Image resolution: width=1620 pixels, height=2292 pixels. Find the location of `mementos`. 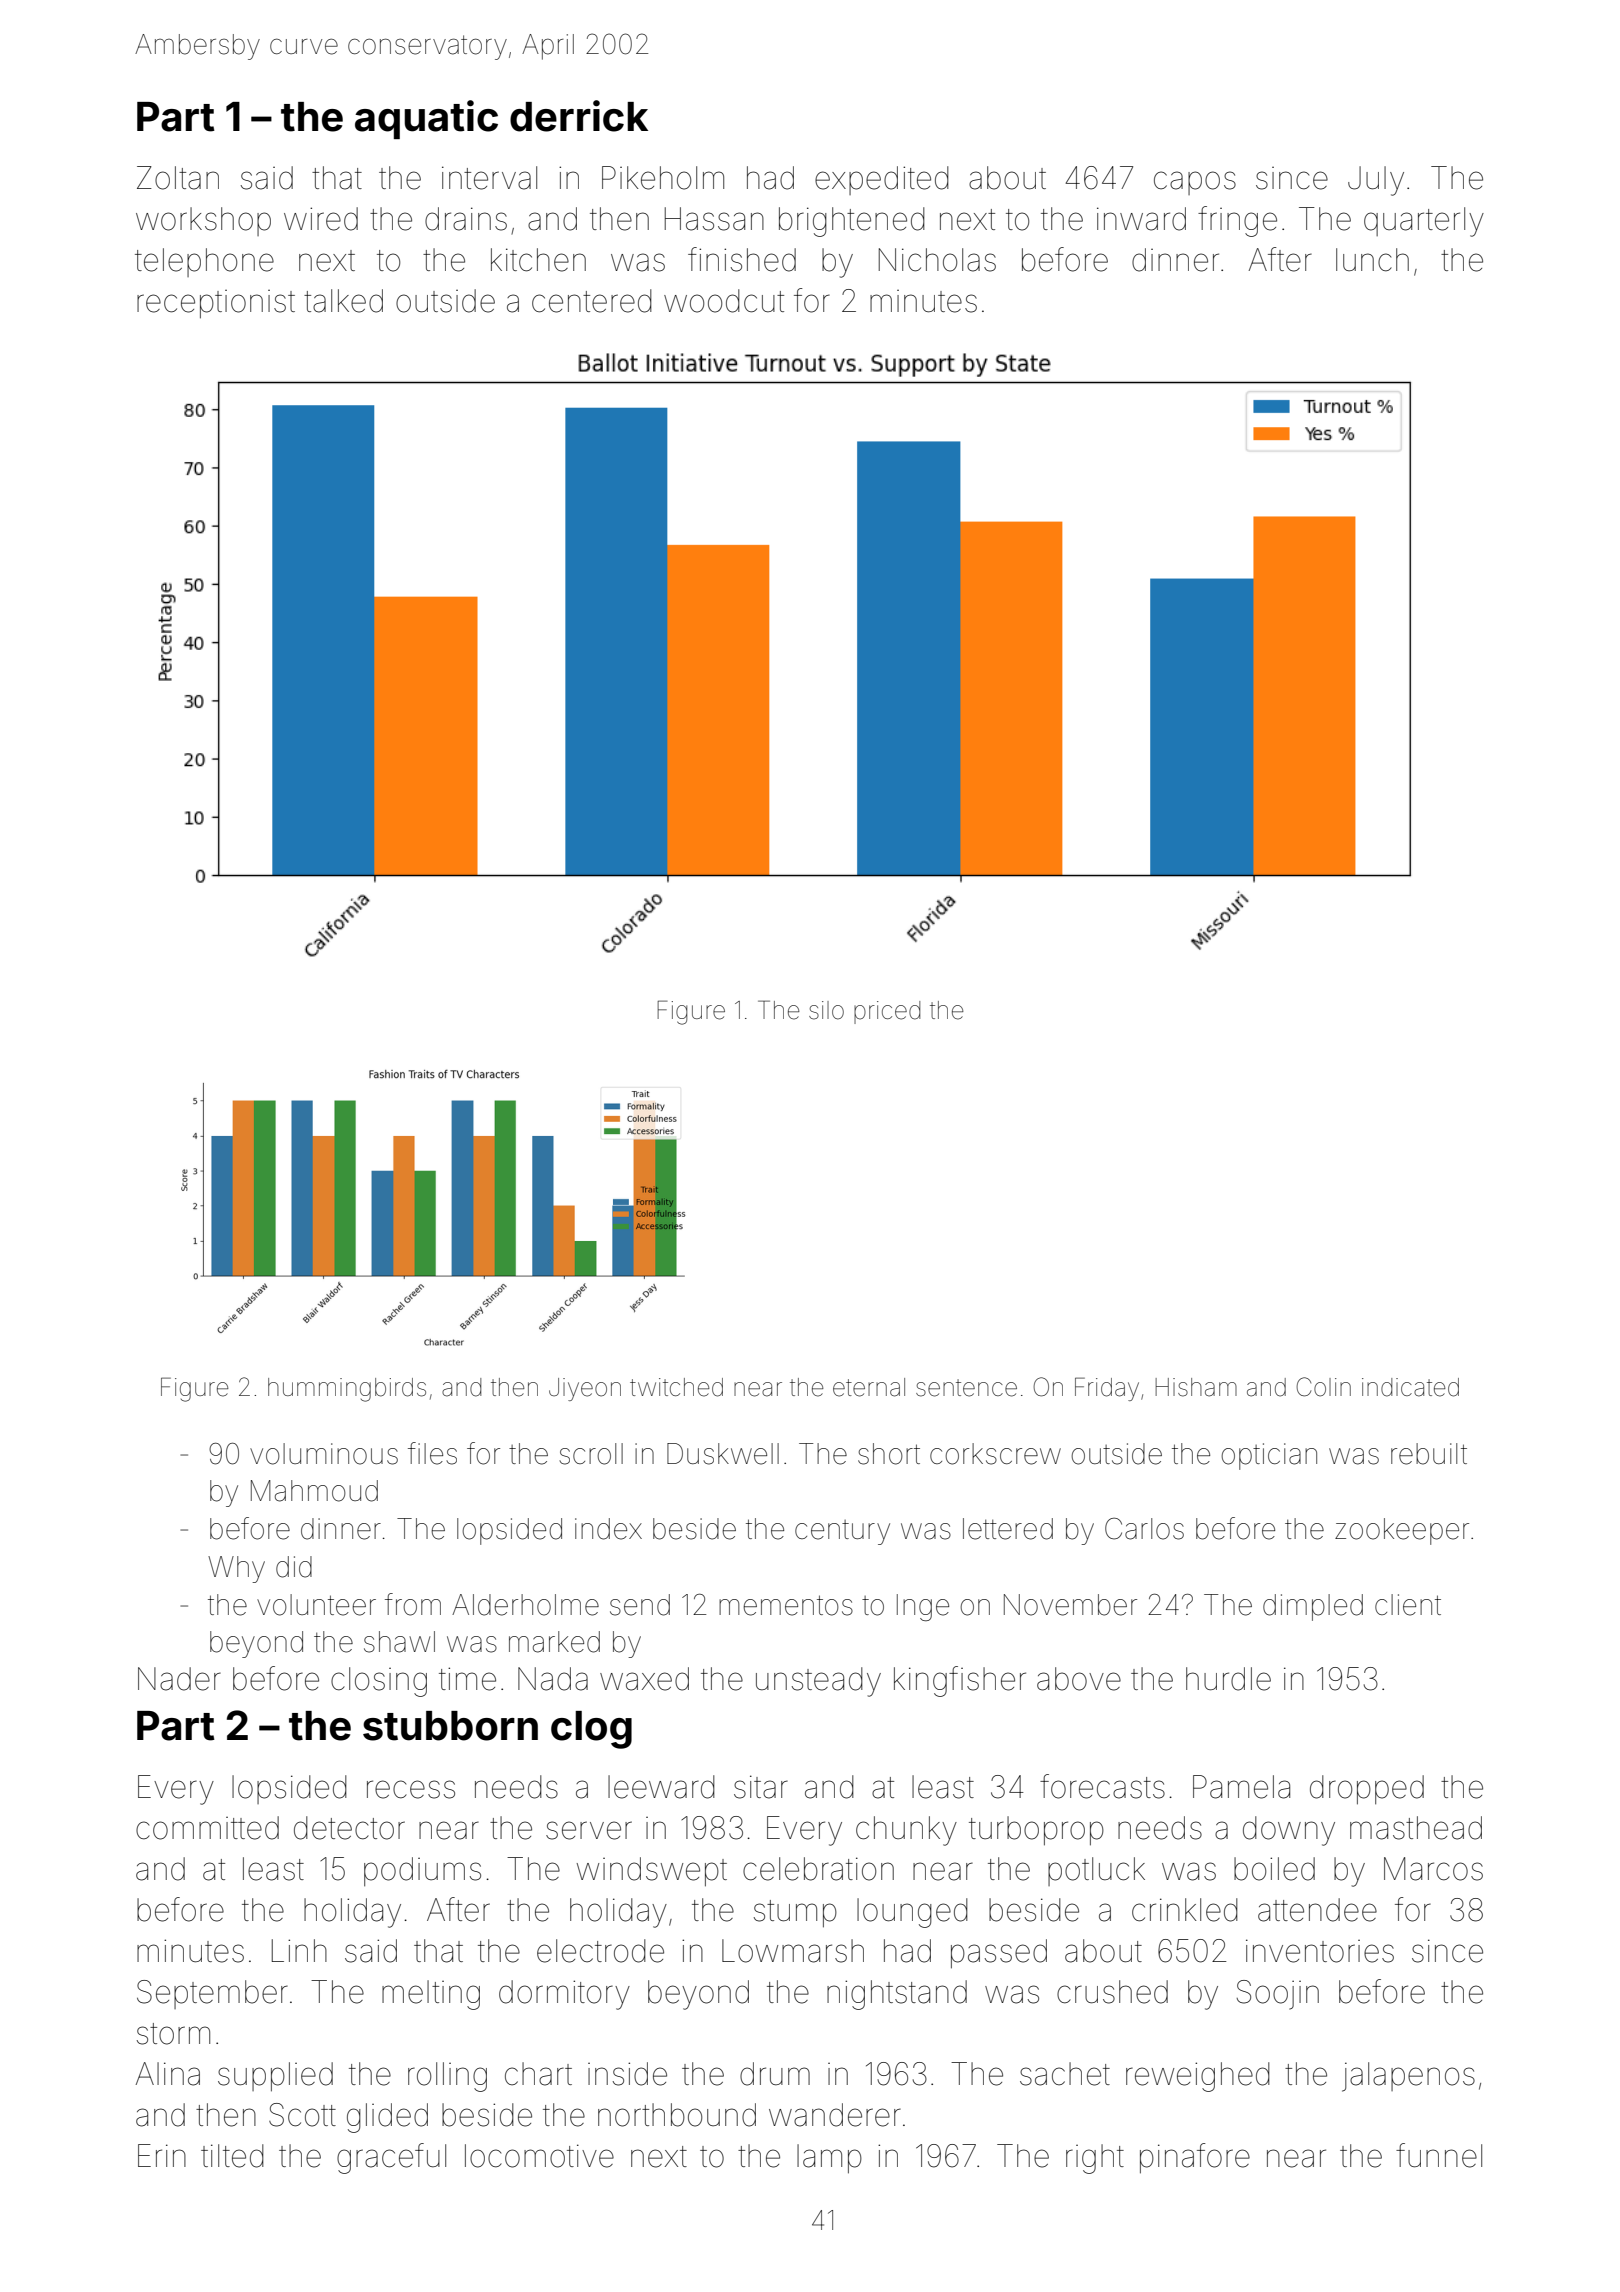

mementos is located at coordinates (786, 1605).
